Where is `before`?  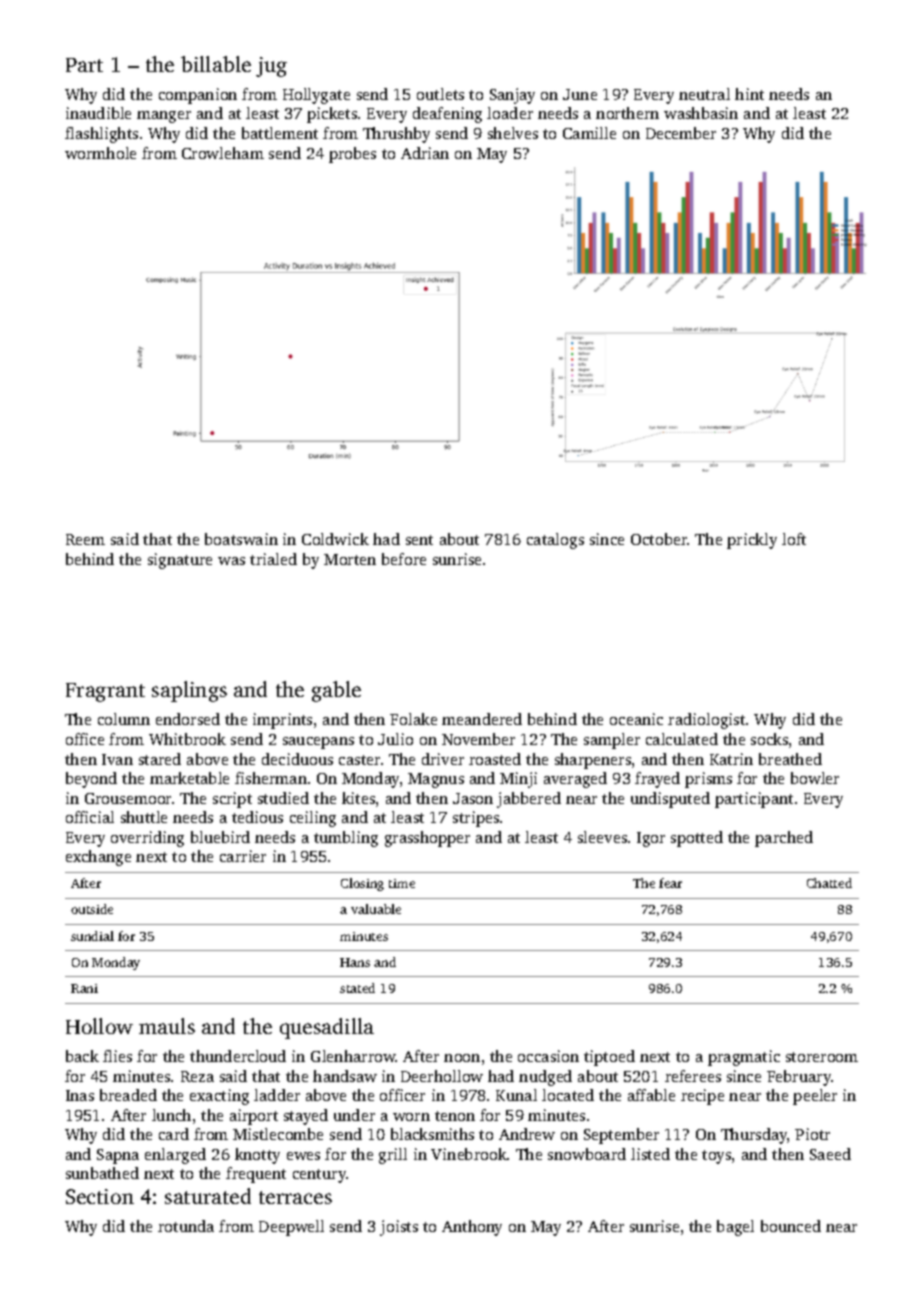 before is located at coordinates (404, 559).
